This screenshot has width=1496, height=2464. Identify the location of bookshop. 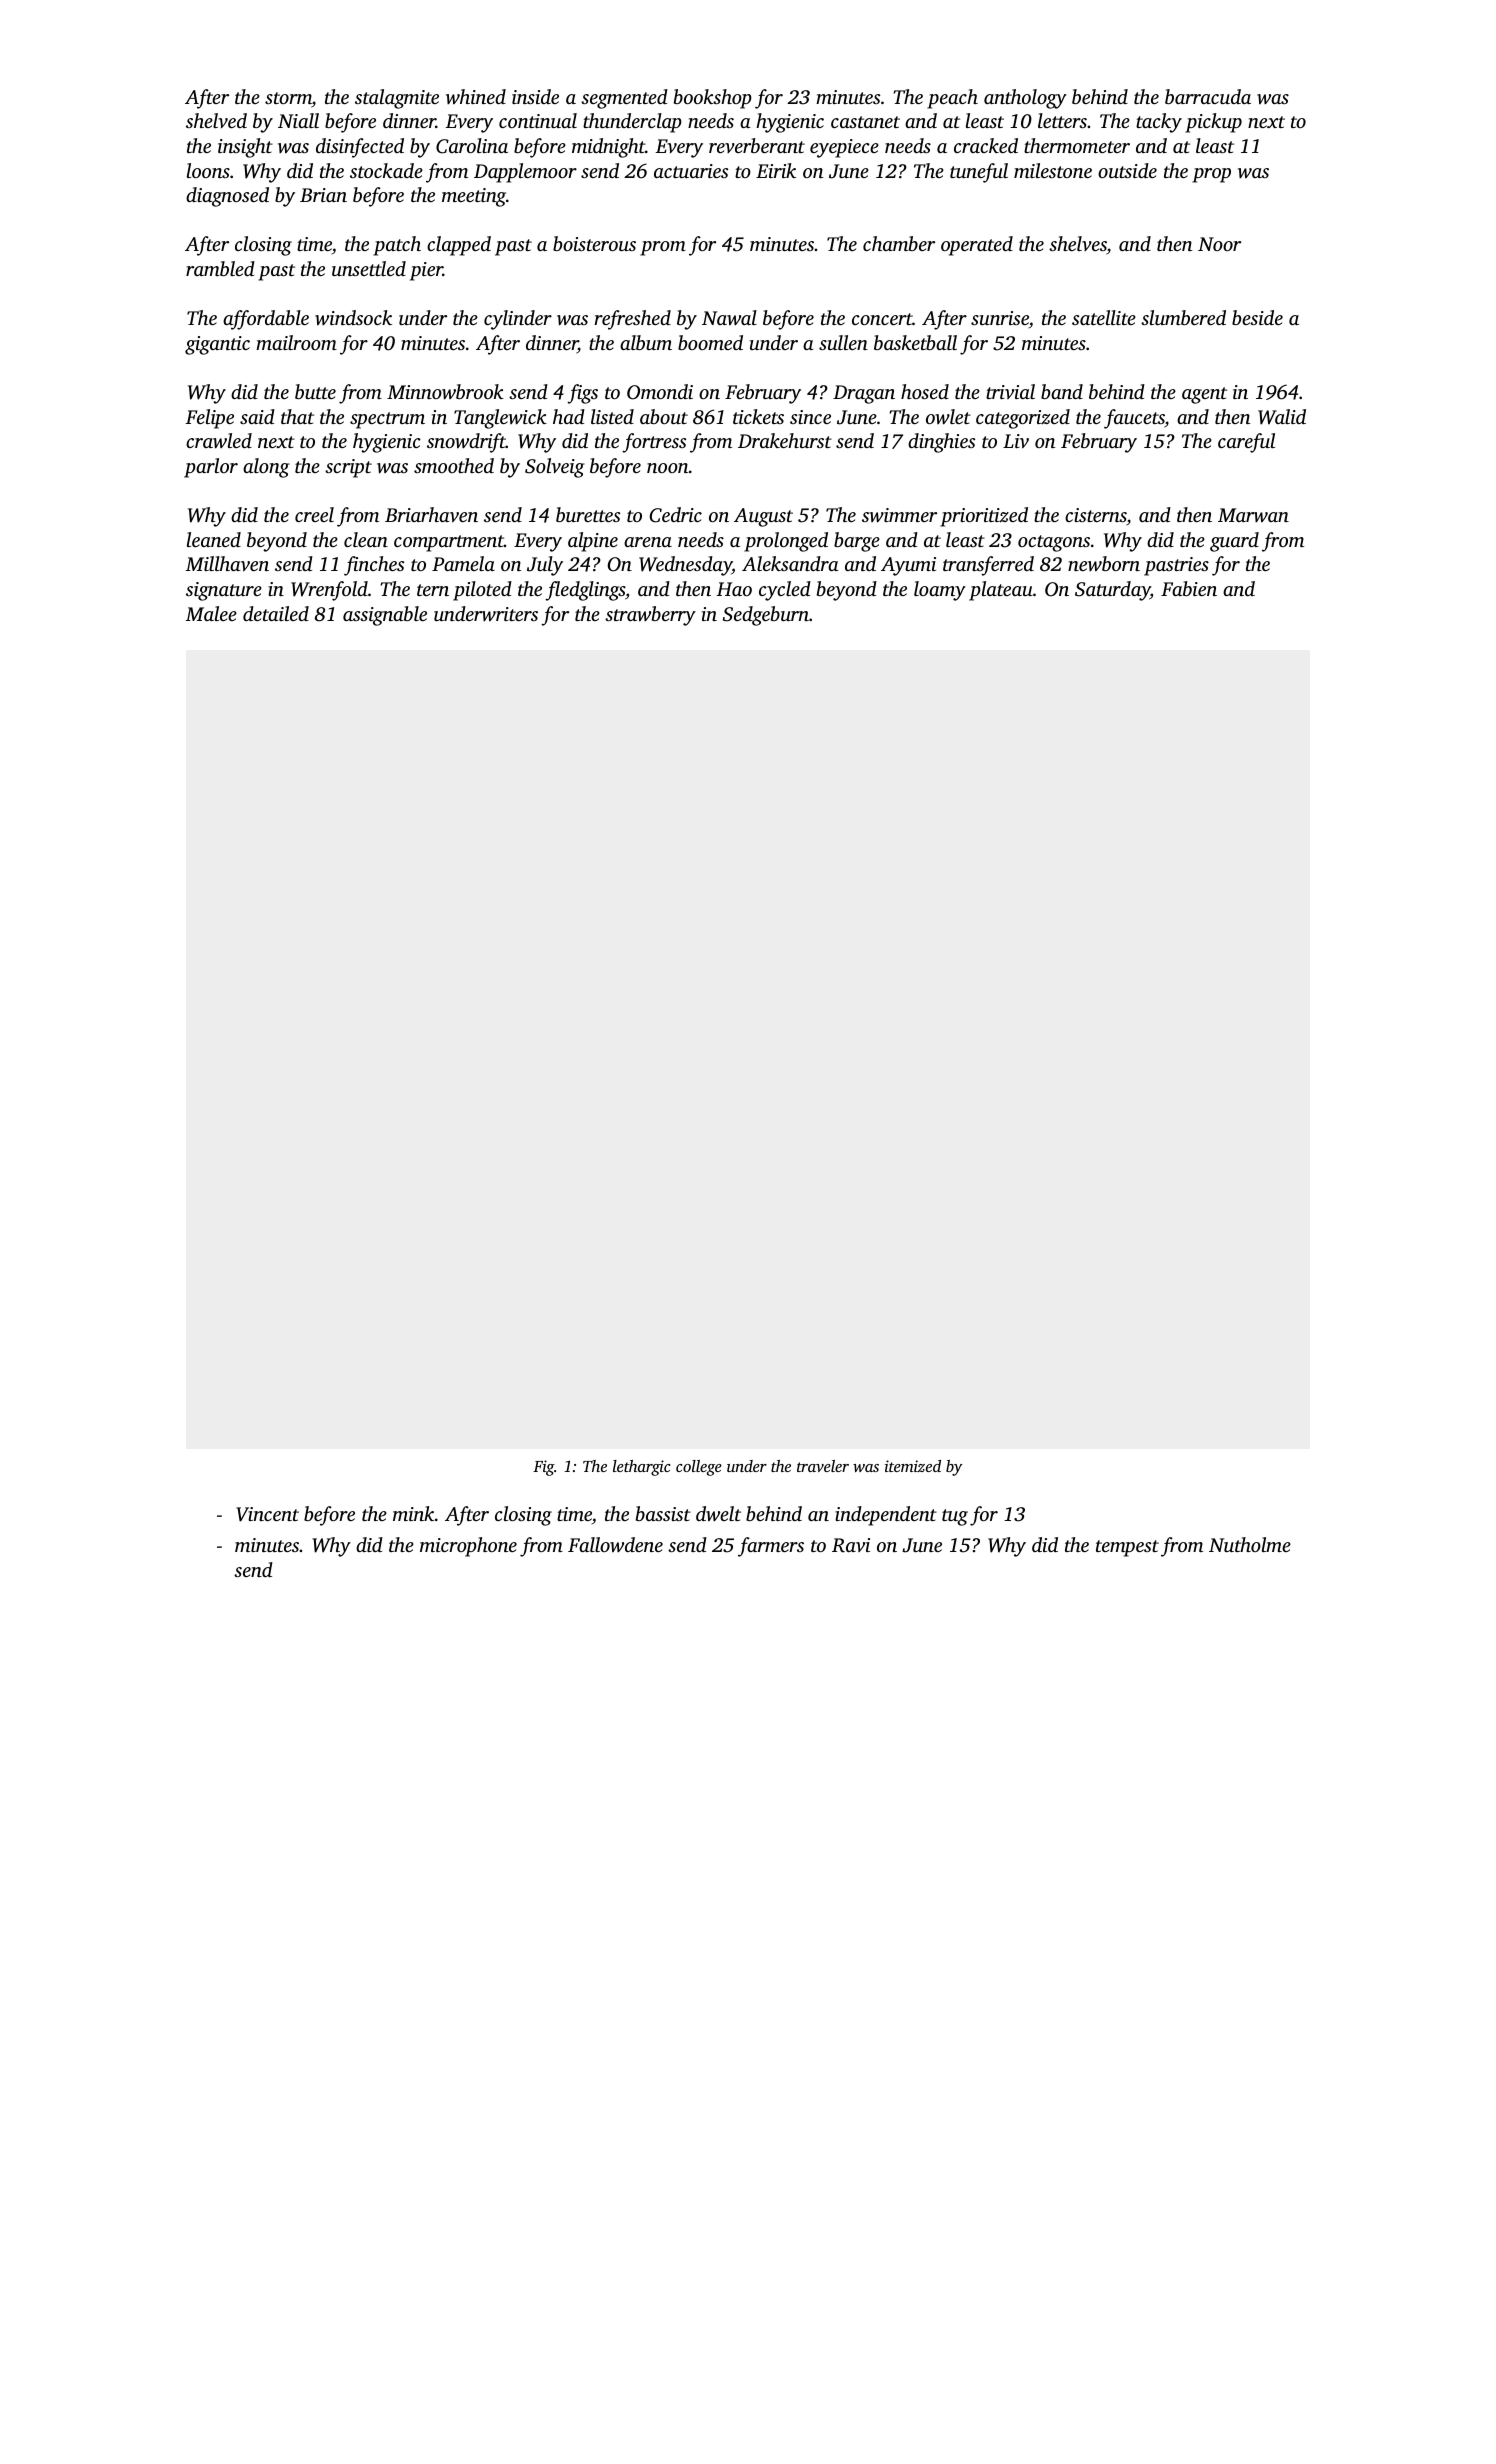
(713, 99).
